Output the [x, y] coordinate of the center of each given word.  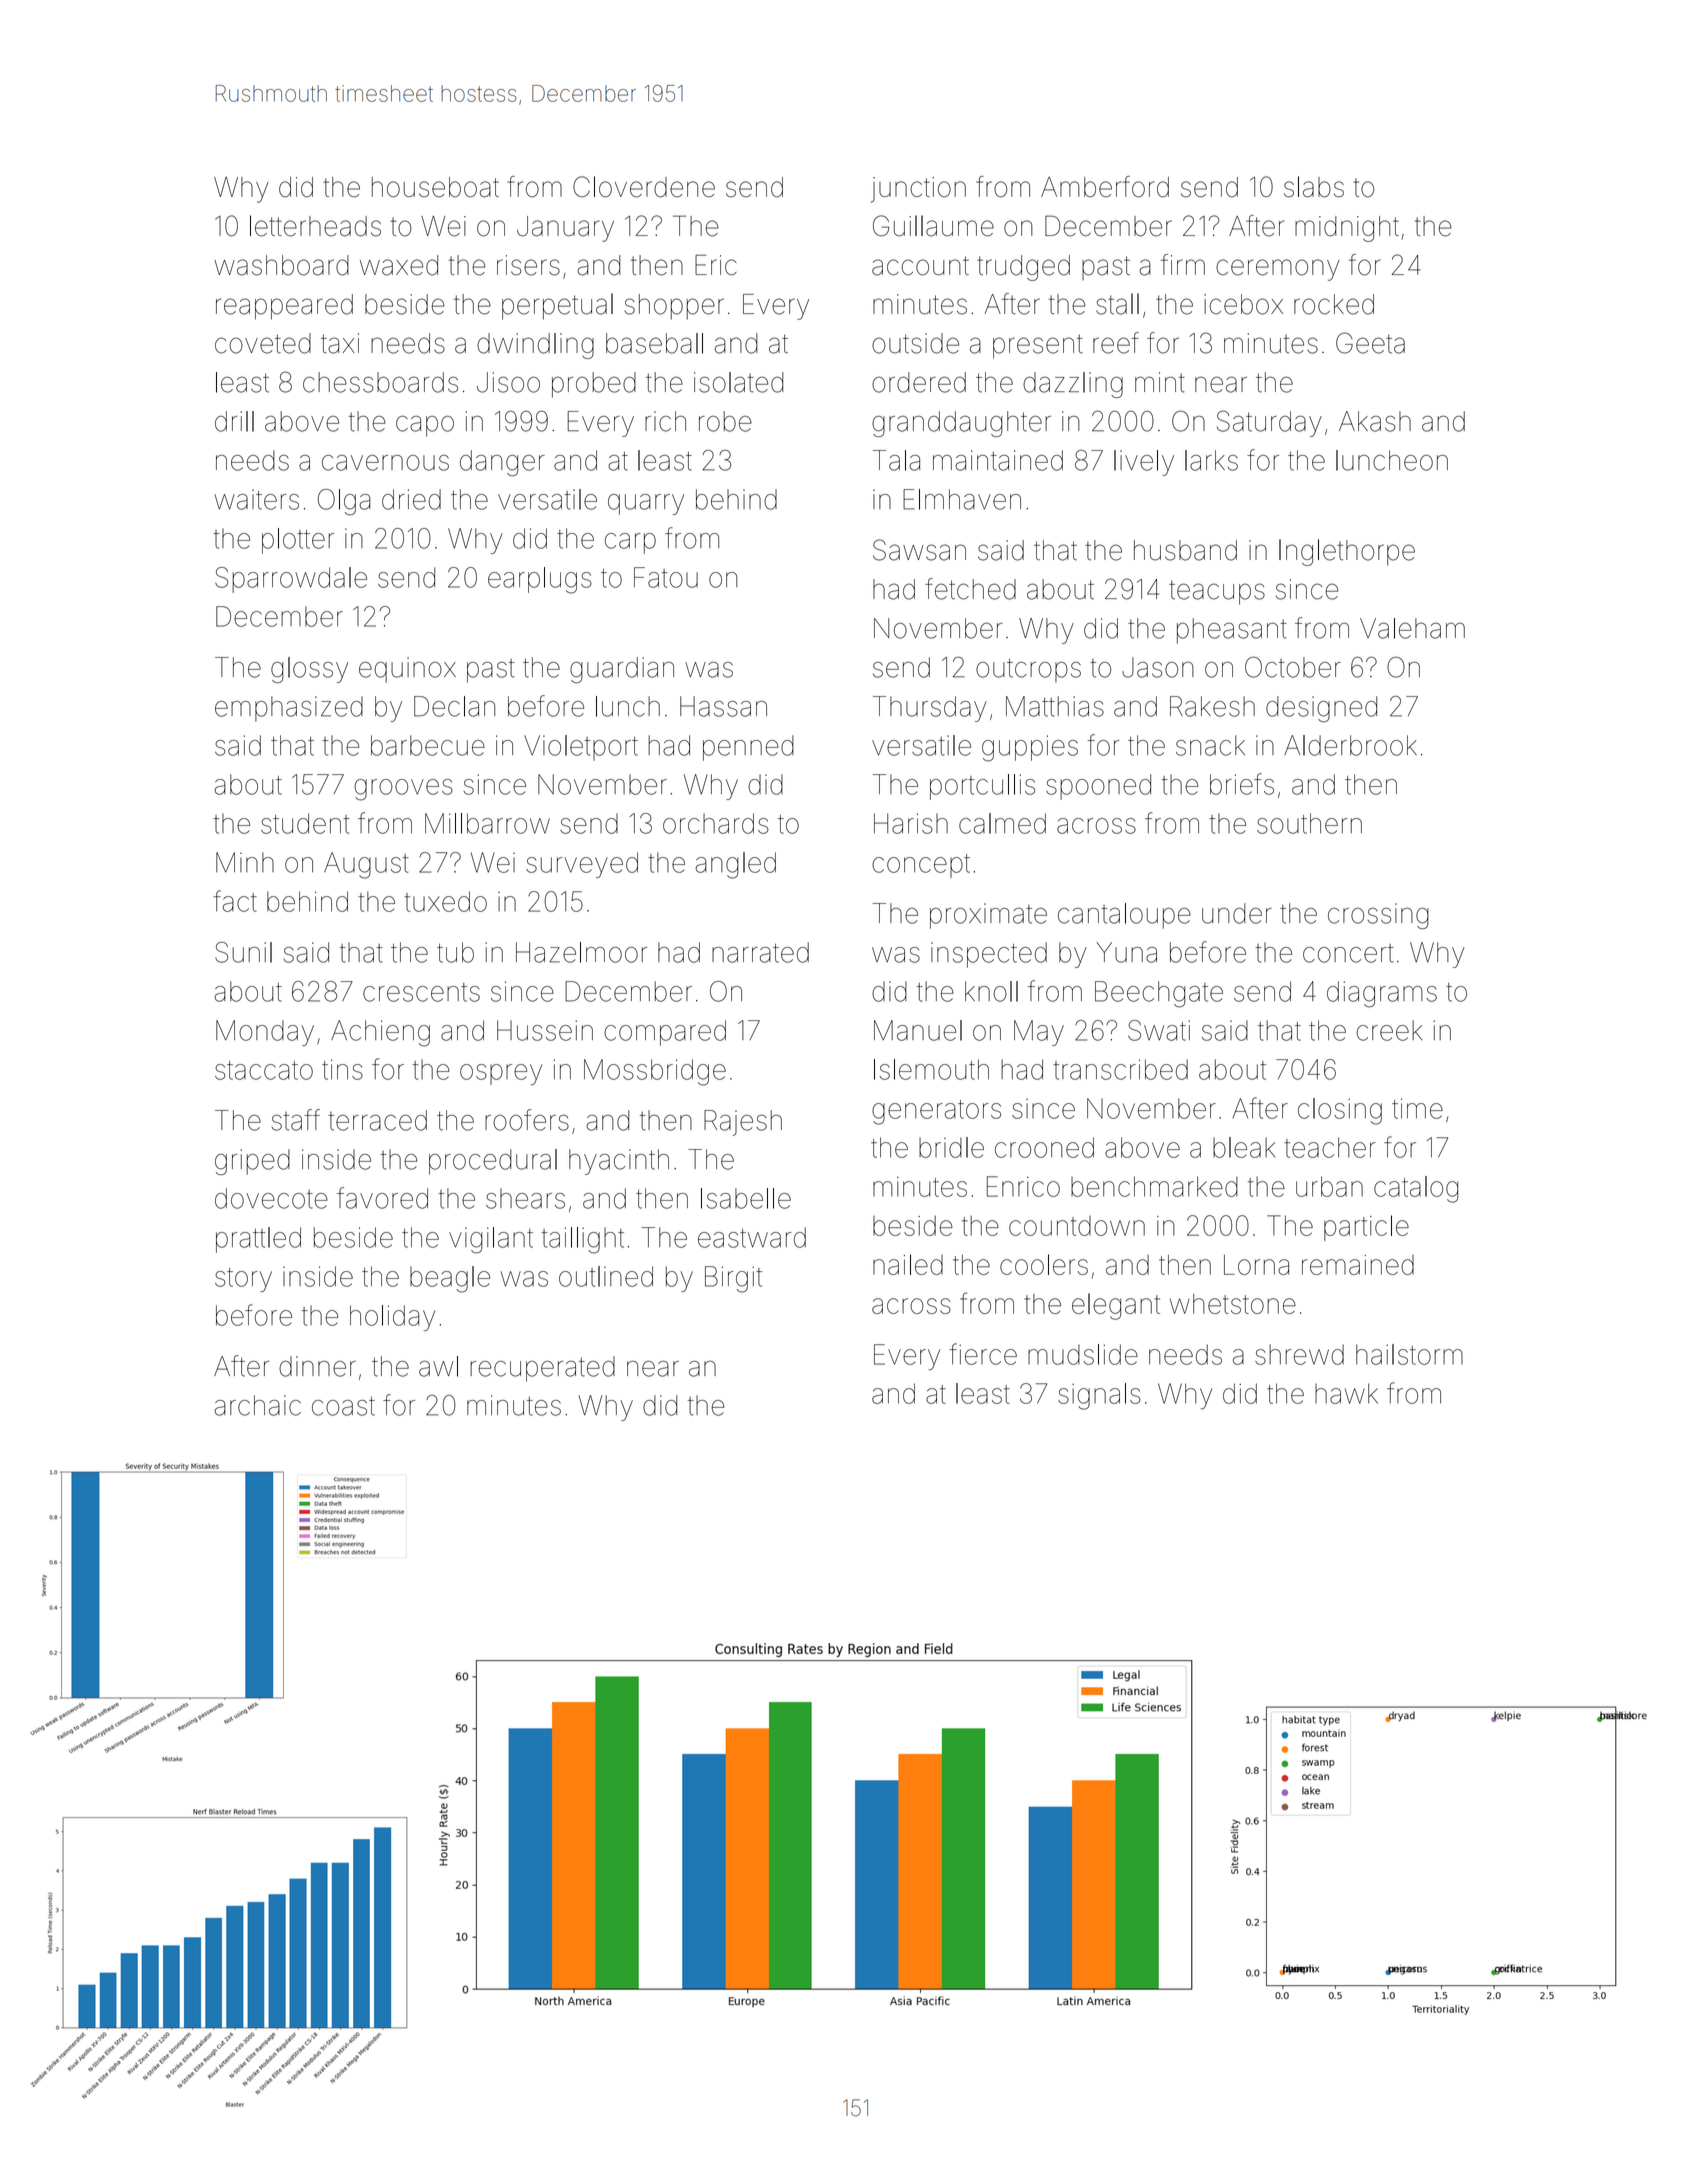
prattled [258, 1240]
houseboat [435, 187]
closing [1340, 1111]
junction [918, 190]
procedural [493, 1162]
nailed [908, 1264]
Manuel [918, 1030]
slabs [1314, 187]
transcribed [1120, 1069]
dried [411, 499]
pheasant [1232, 631]
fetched [970, 589]
